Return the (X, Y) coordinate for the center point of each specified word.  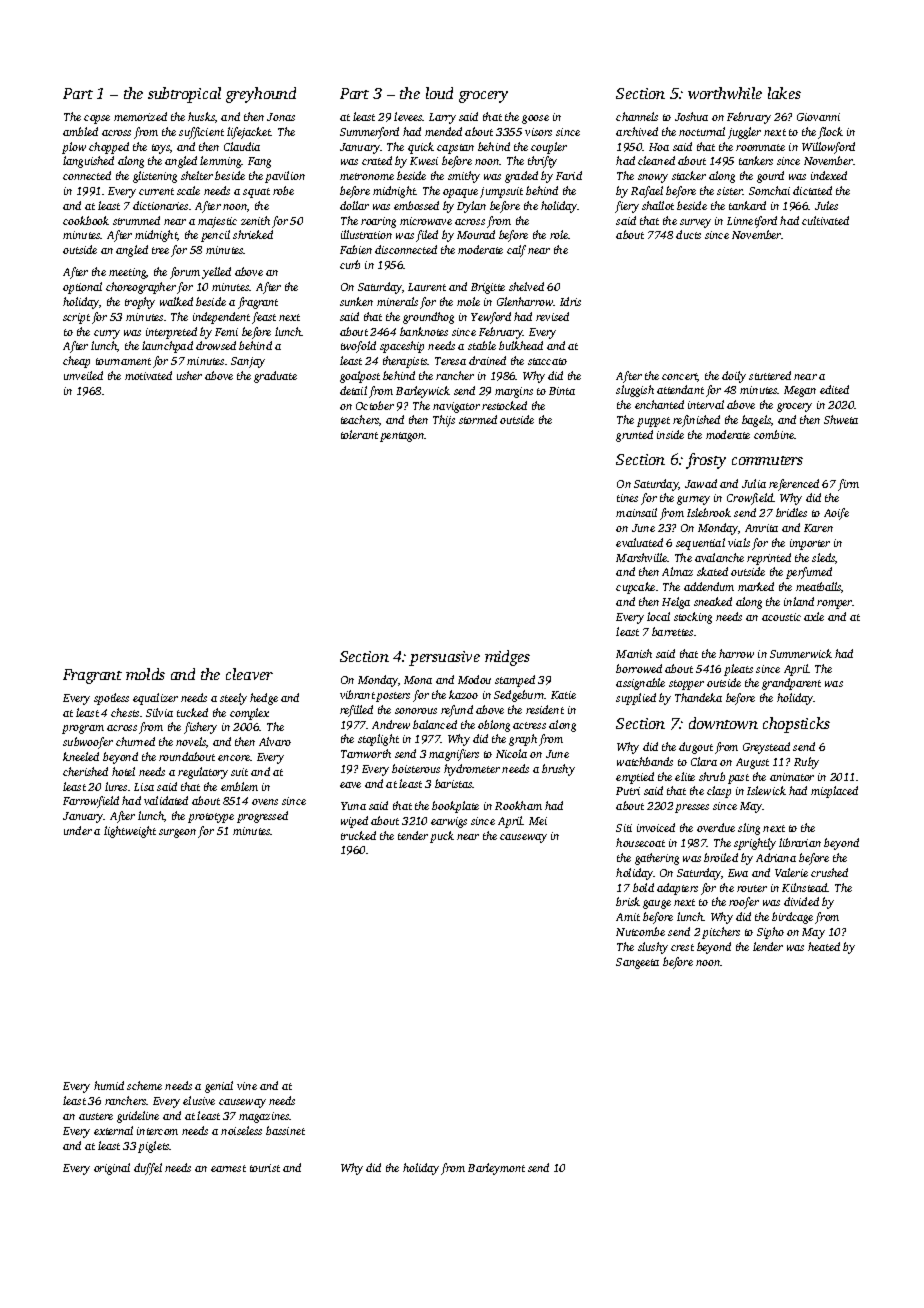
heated (824, 946)
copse (97, 119)
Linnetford (752, 222)
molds (145, 674)
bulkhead (521, 345)
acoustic (781, 617)
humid (109, 1085)
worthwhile (725, 93)
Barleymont (496, 1169)
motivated (148, 375)
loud (439, 93)
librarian (800, 842)
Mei (538, 821)
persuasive (444, 658)
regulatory (203, 773)
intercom (157, 1131)
